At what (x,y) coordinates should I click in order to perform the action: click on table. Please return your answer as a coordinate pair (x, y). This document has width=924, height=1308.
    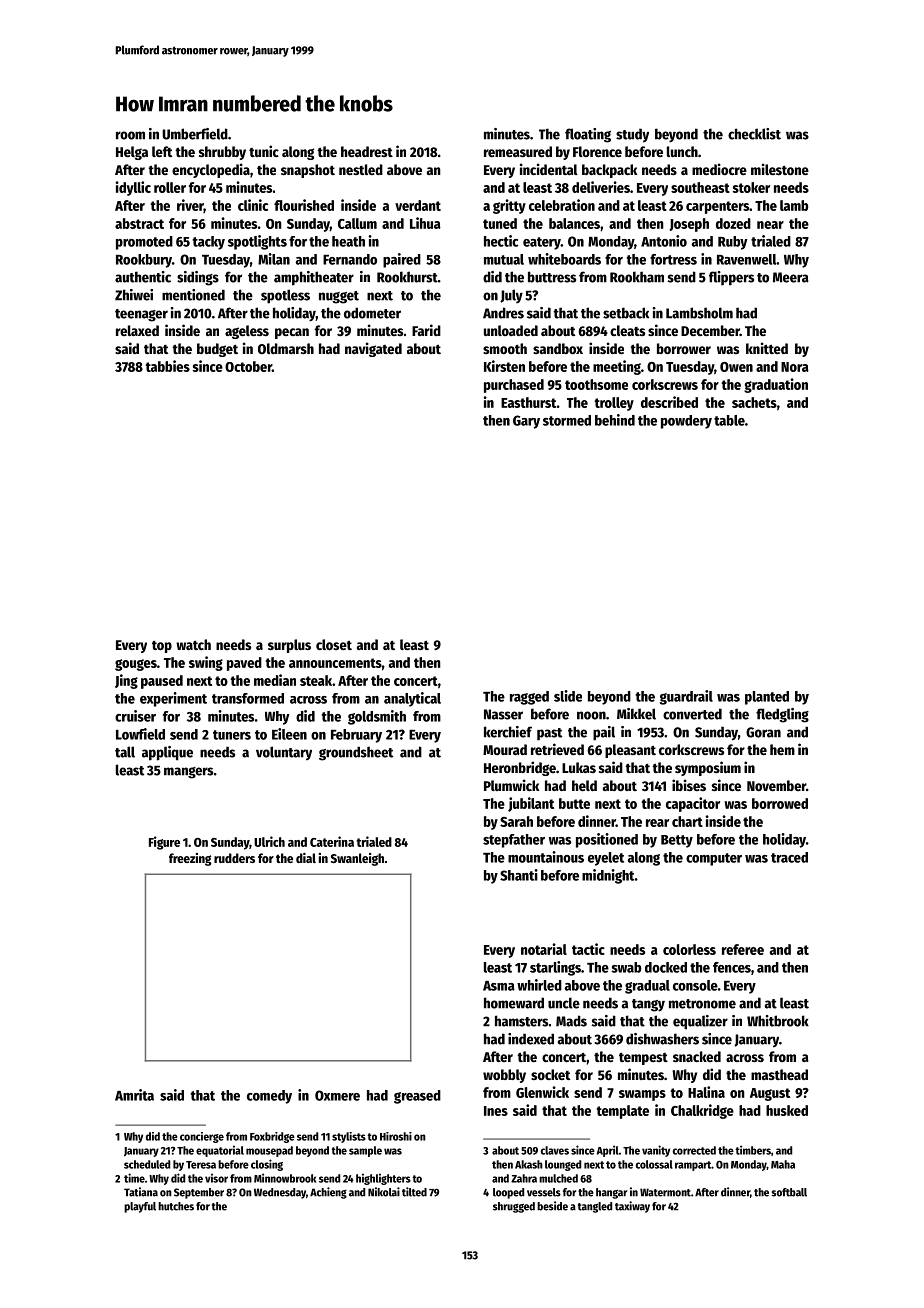
    Looking at the image, I should click on (729, 420).
